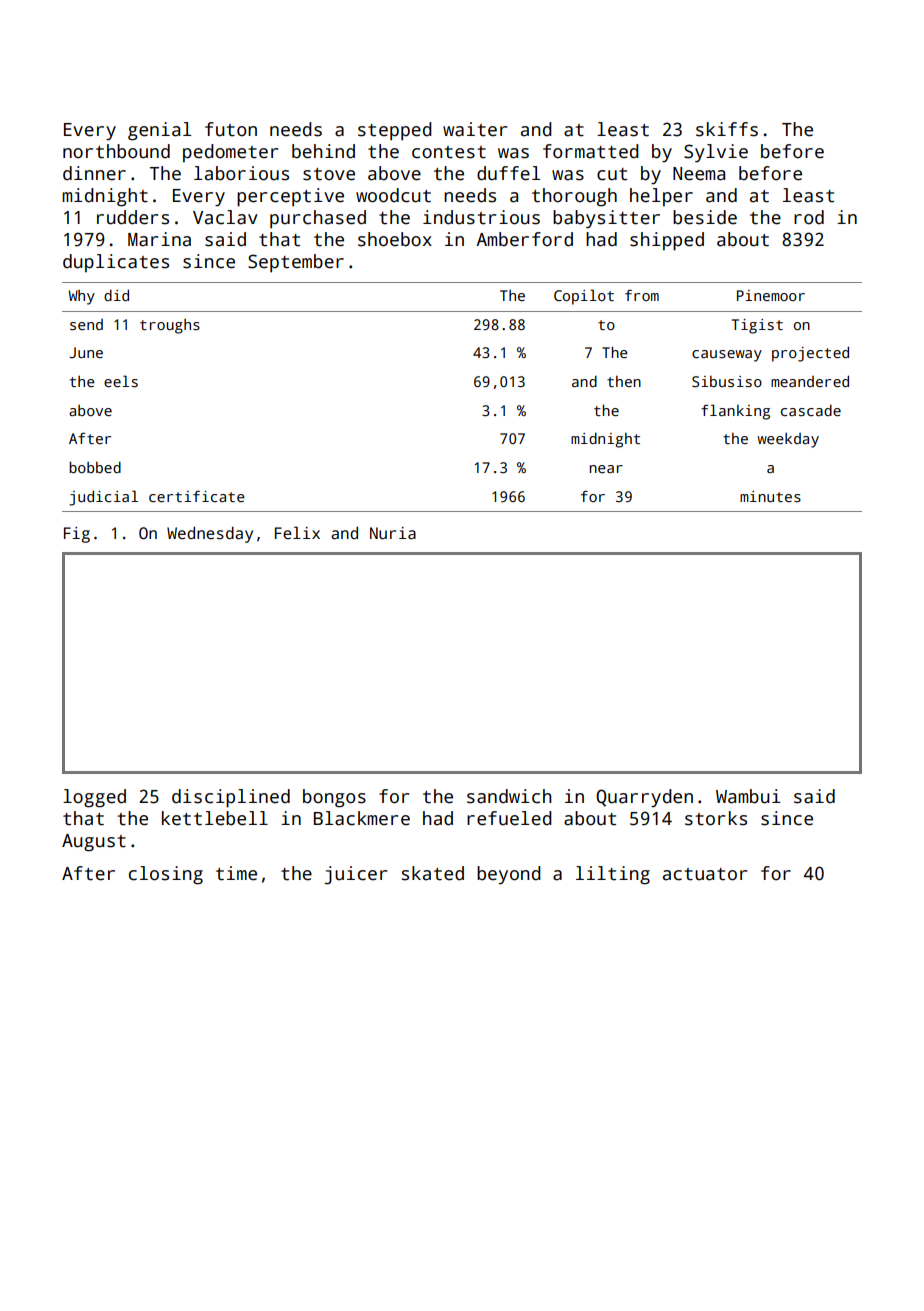 The height and width of the screenshot is (1311, 924). What do you see at coordinates (770, 496) in the screenshot?
I see `minutes` at bounding box center [770, 496].
